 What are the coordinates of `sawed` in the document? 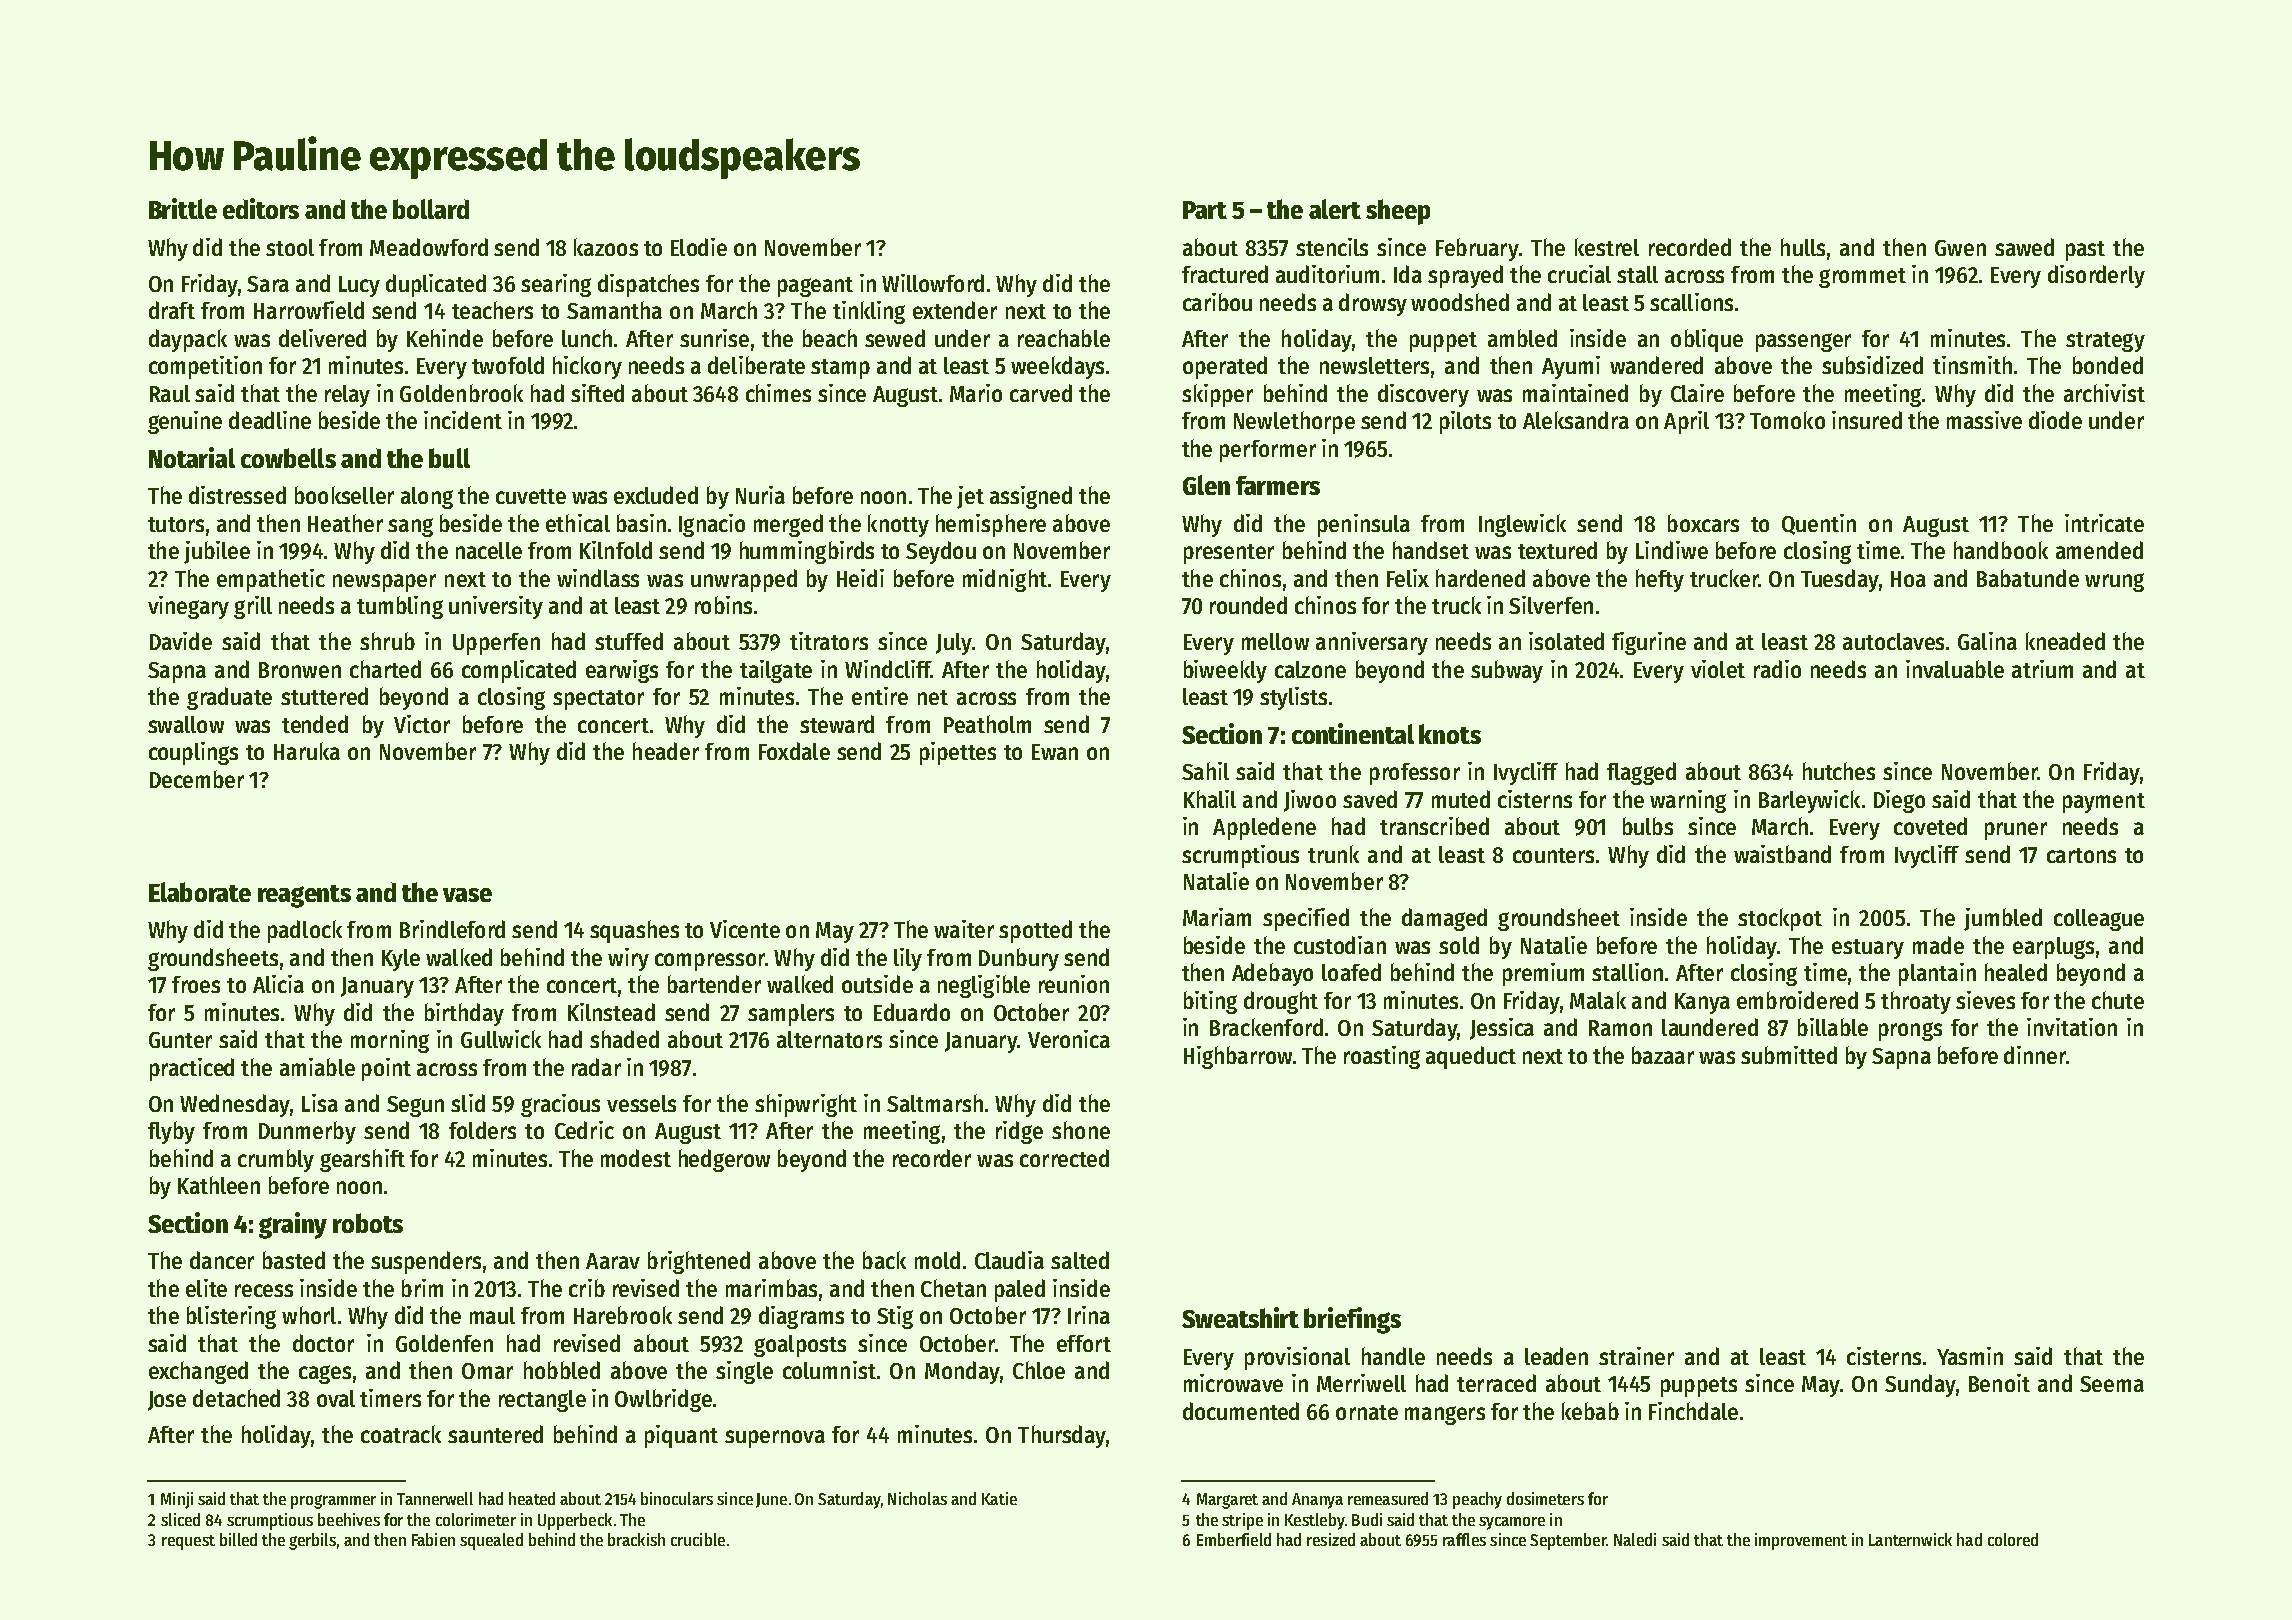 It's located at (2024, 247).
